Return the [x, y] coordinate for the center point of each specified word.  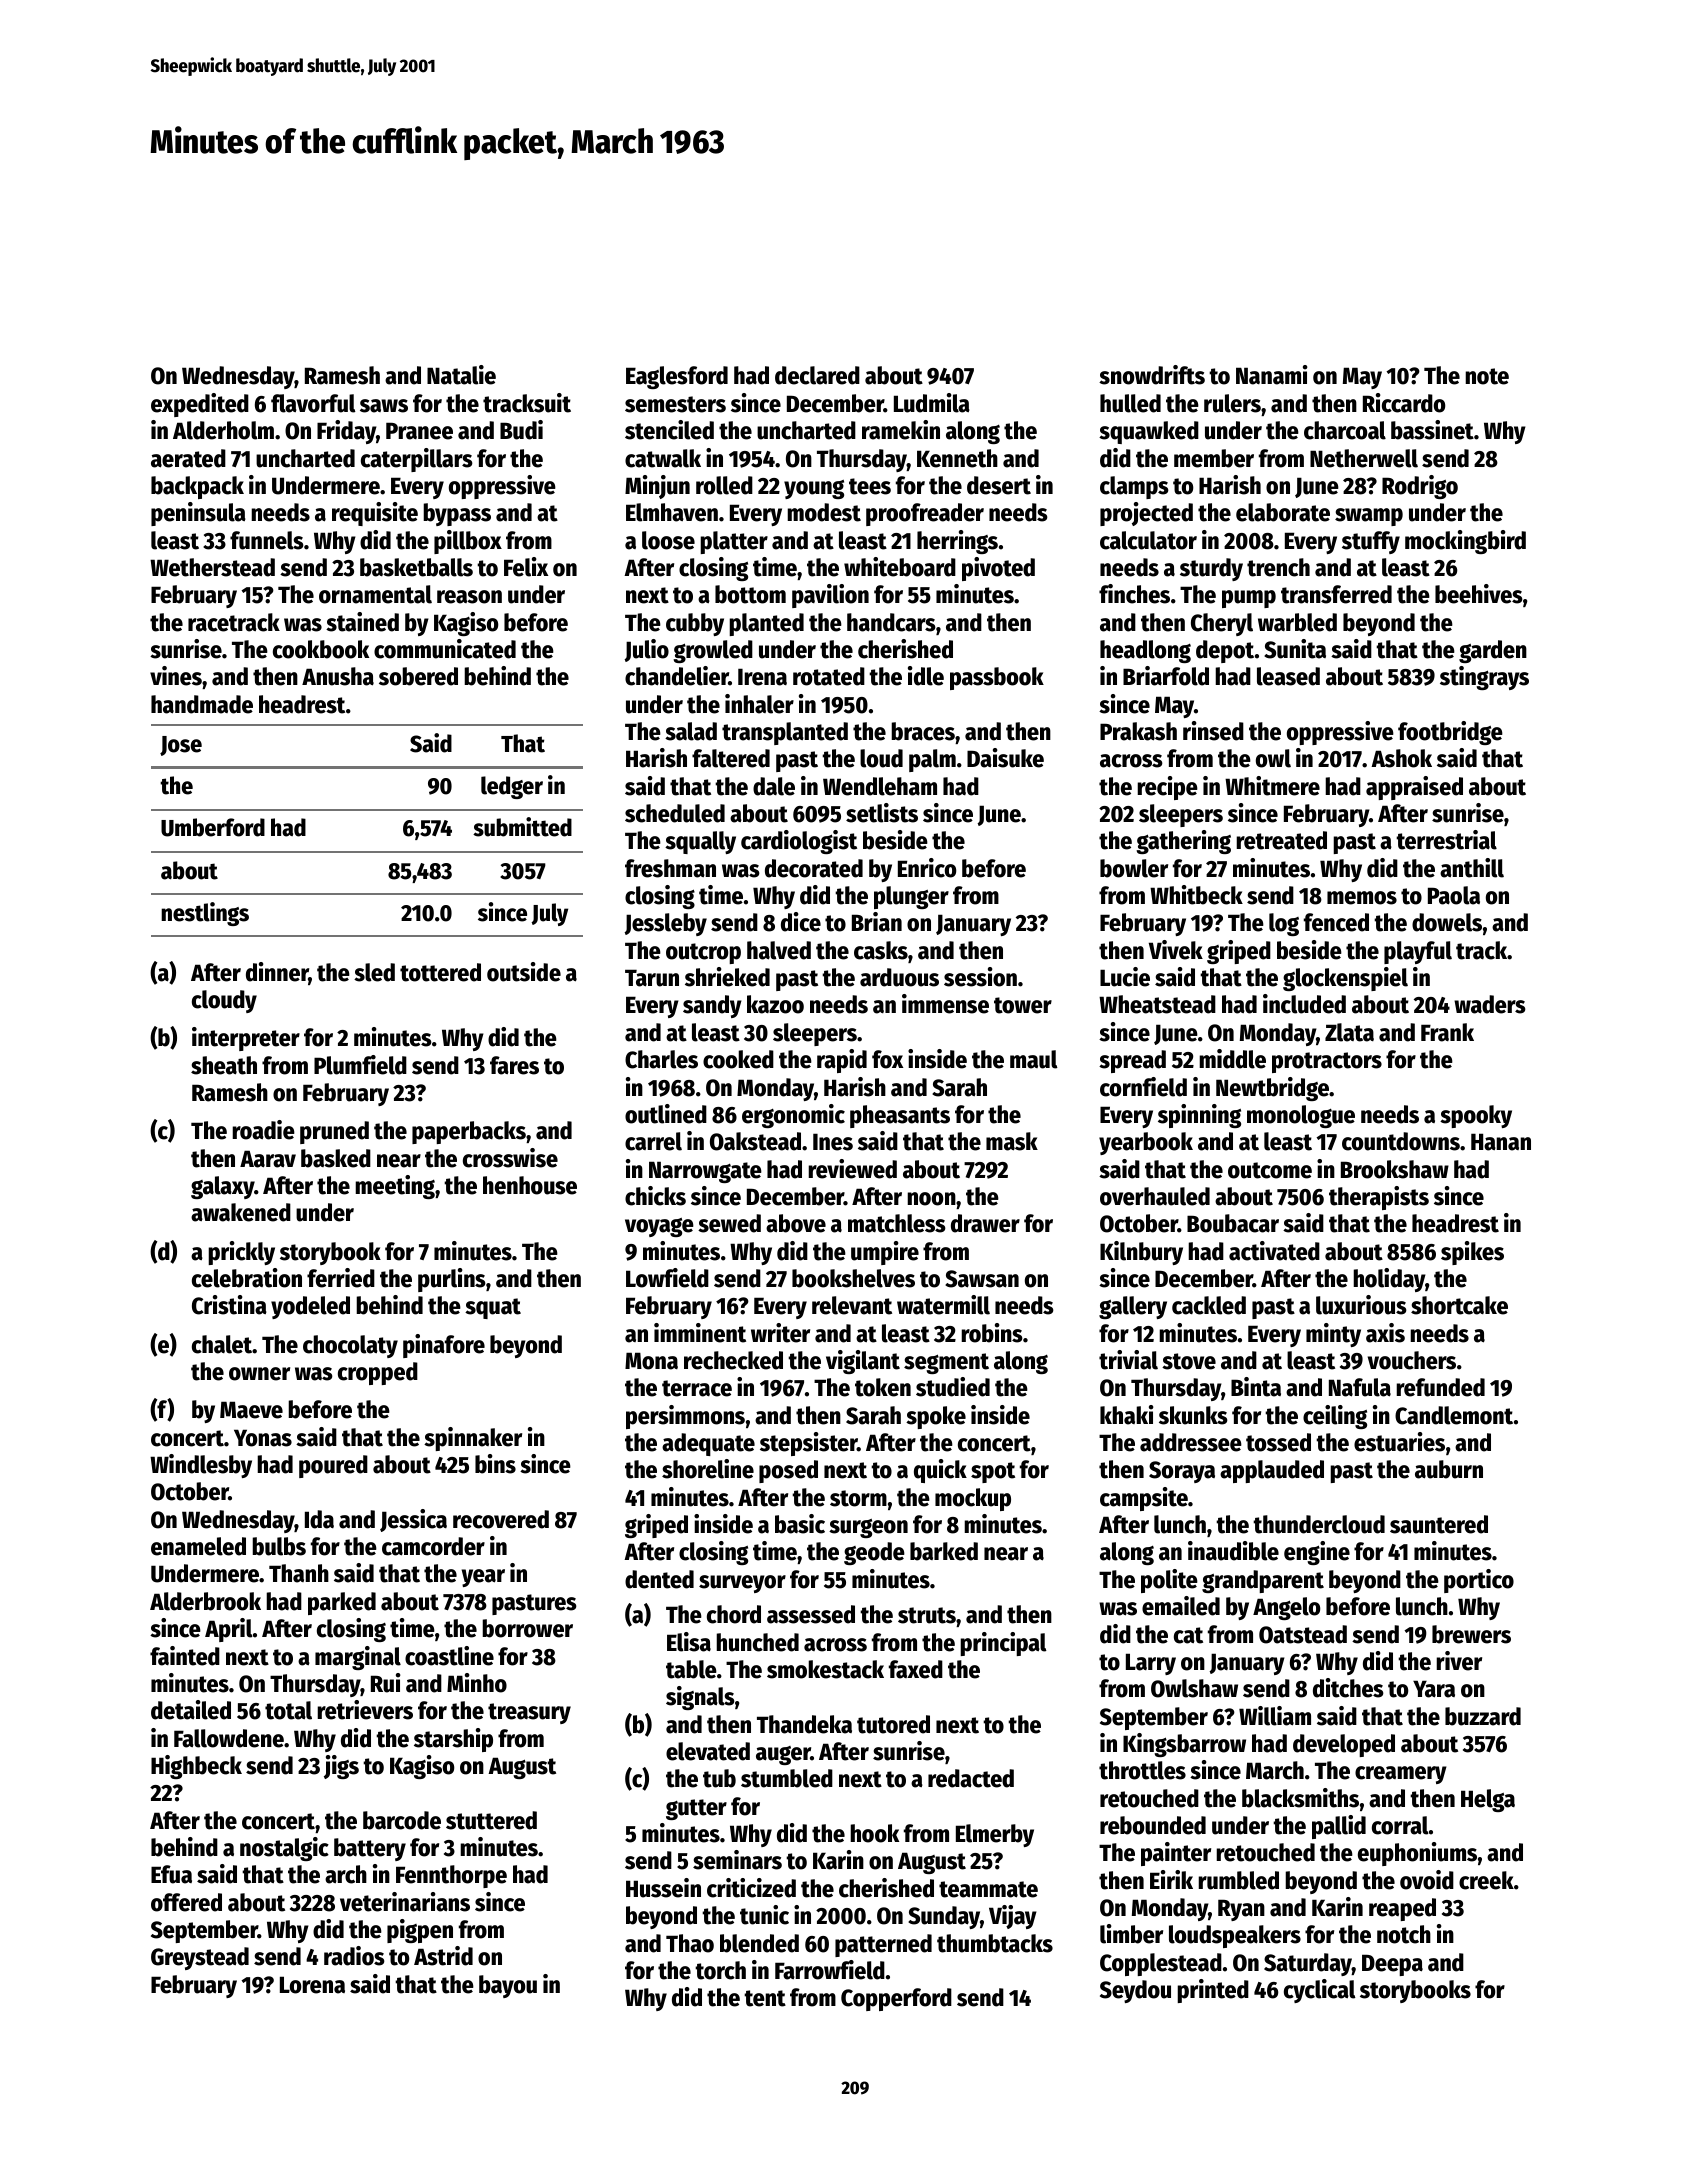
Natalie [461, 375]
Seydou [1135, 1991]
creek [1486, 1880]
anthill [1472, 868]
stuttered [491, 1820]
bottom [750, 594]
